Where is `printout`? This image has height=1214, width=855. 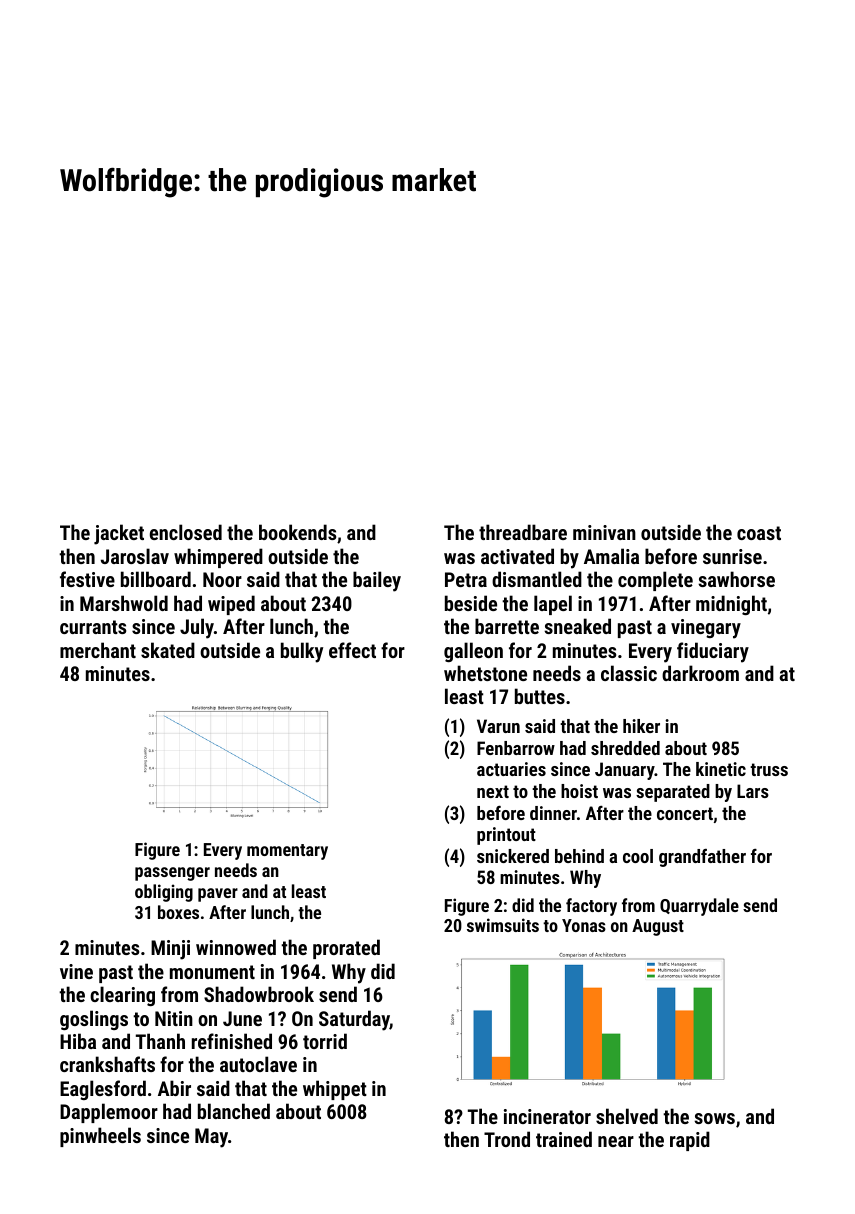 printout is located at coordinates (506, 836).
